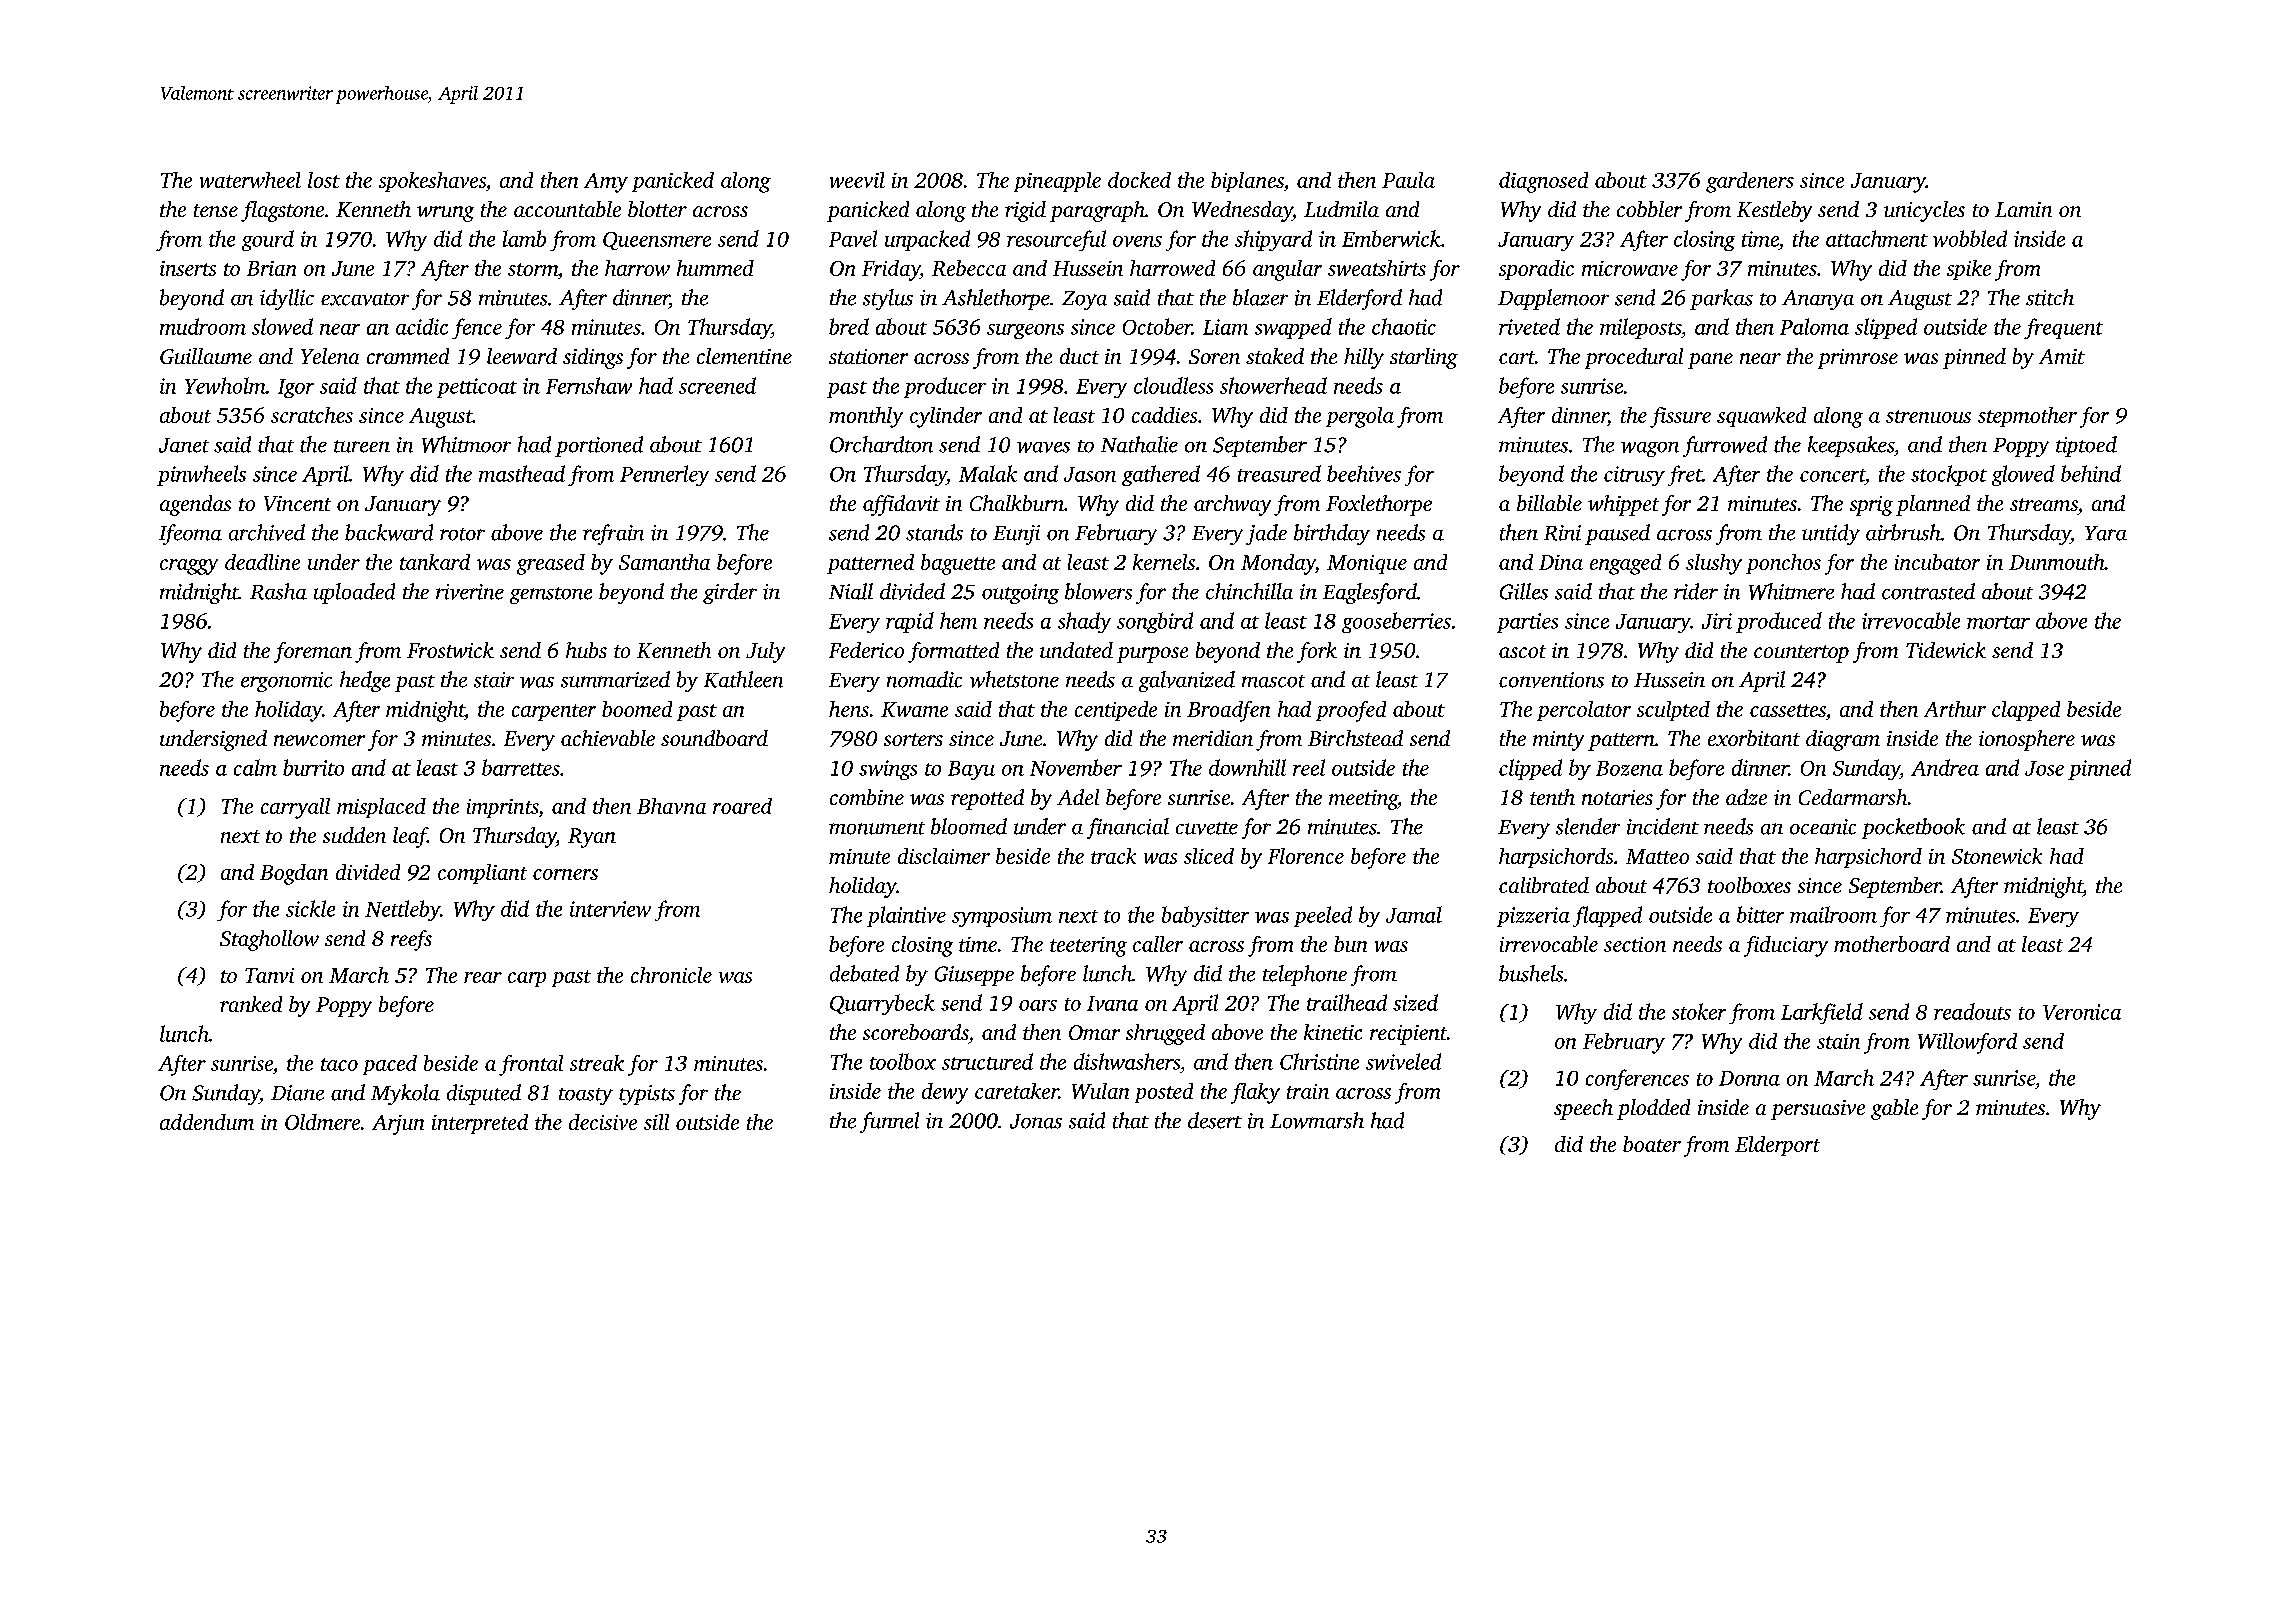 Image resolution: width=2292 pixels, height=1620 pixels. I want to click on conventions, so click(1551, 680).
